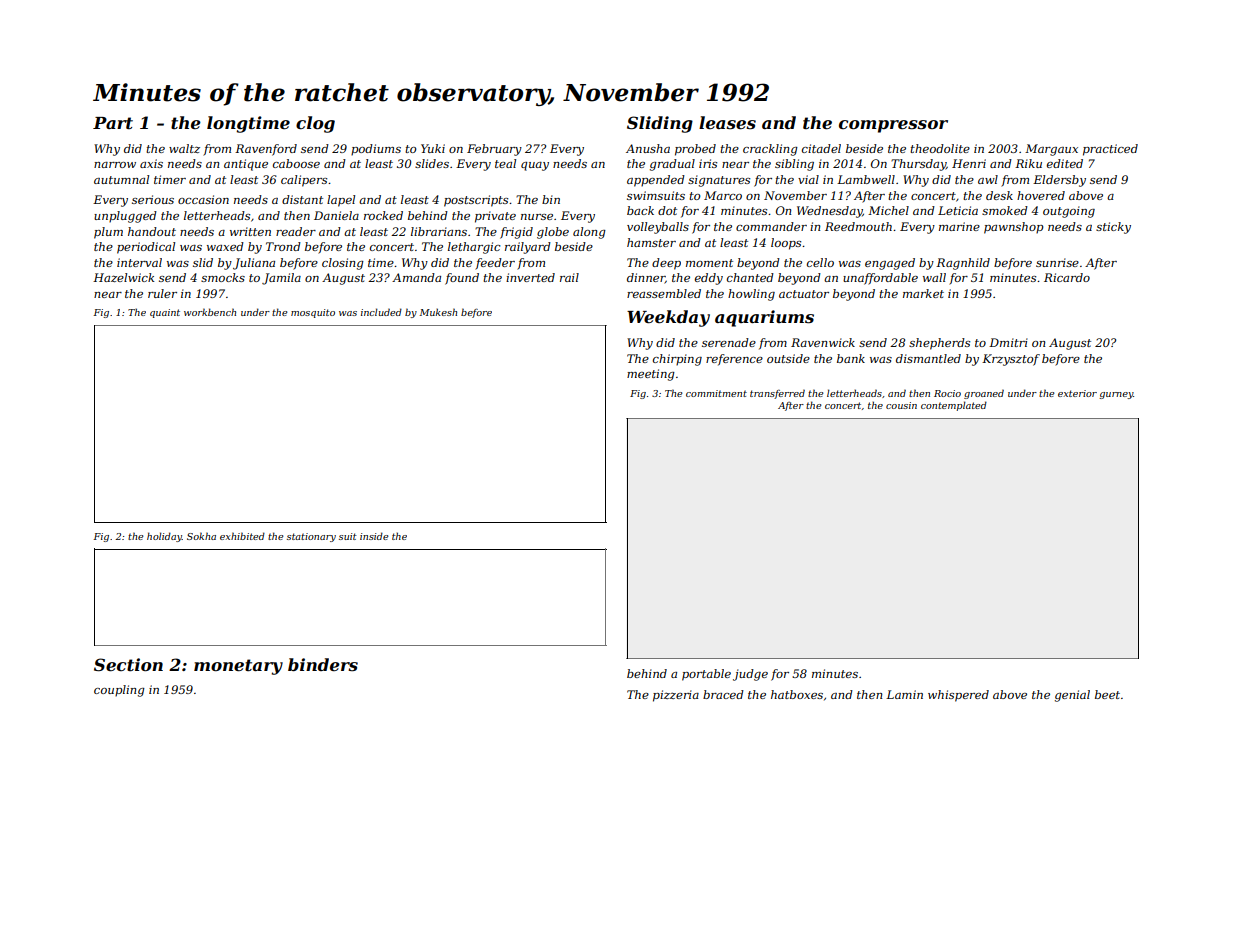  I want to click on clog, so click(315, 124).
